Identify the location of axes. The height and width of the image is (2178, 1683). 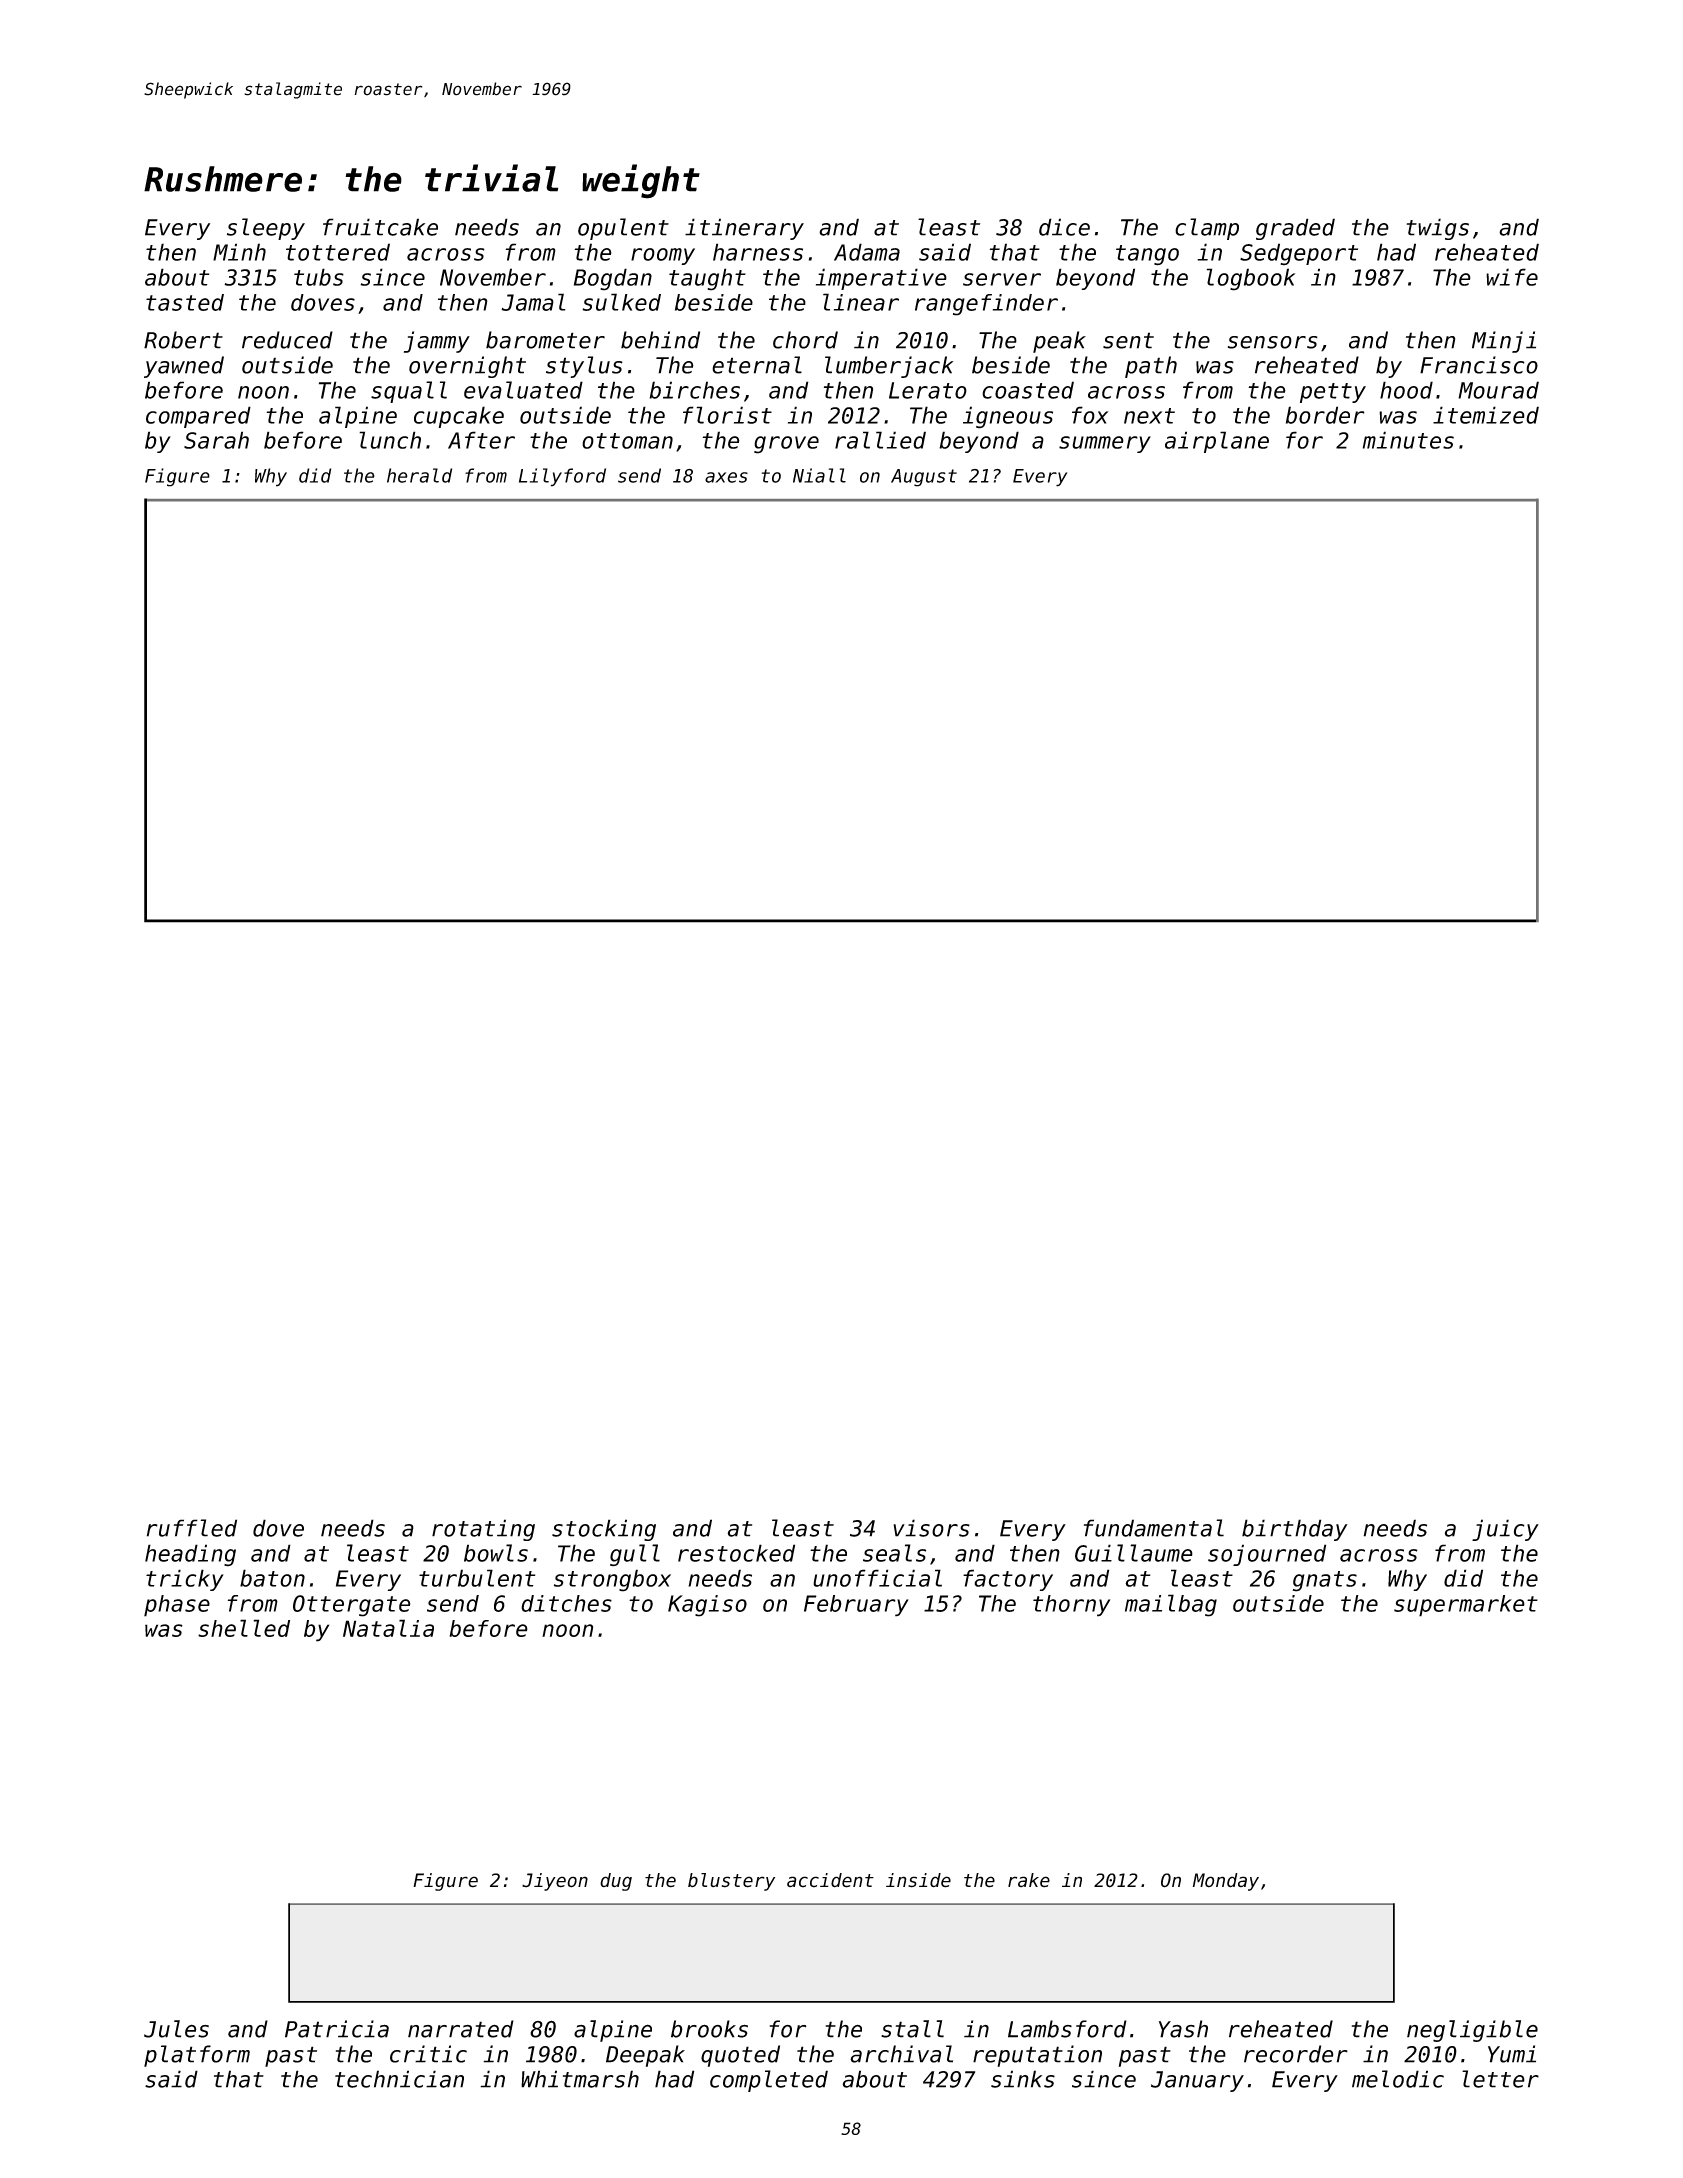
(726, 477).
